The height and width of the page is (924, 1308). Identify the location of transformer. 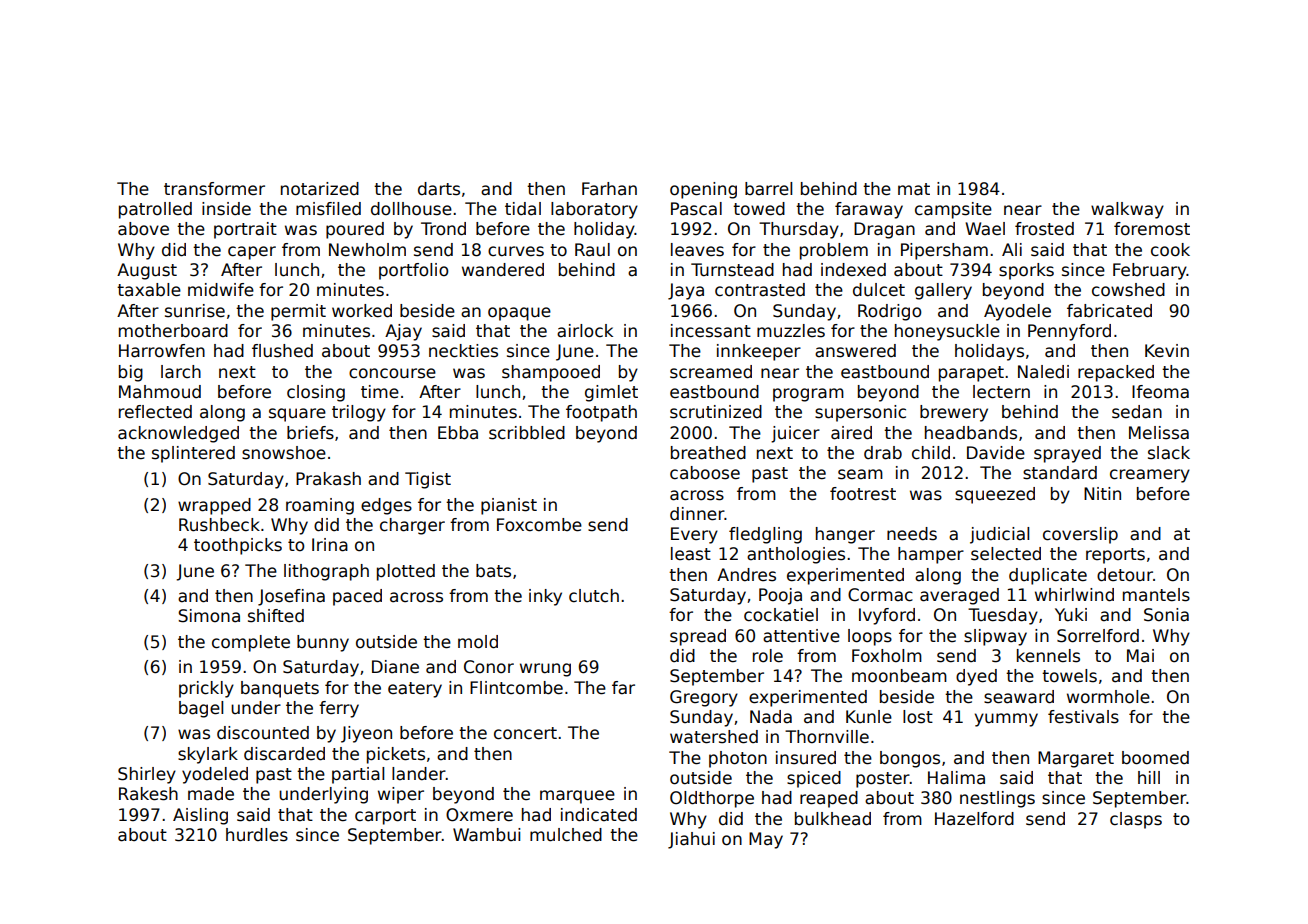
(214, 189).
